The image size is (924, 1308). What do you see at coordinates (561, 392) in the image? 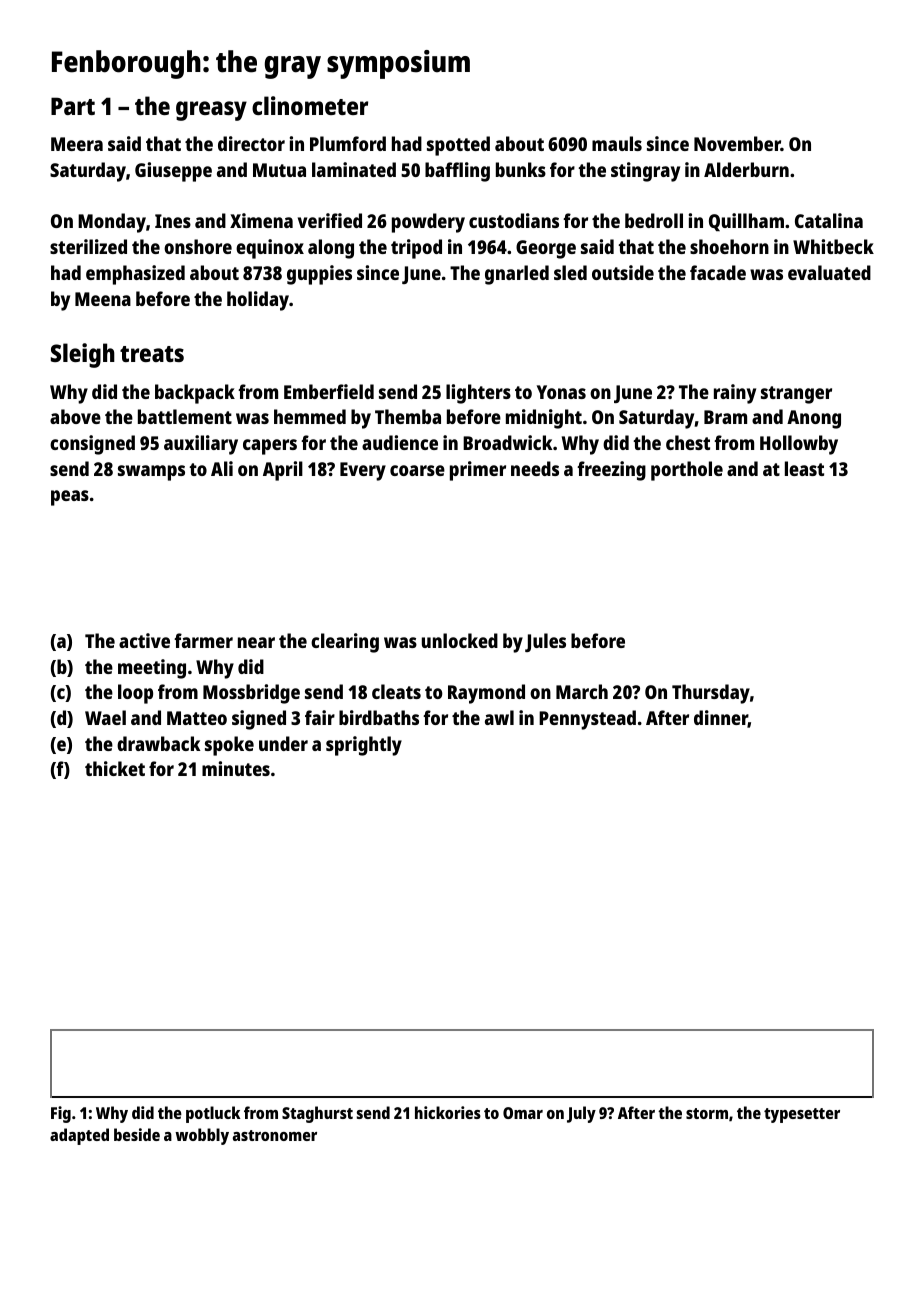
I see `Yonas` at bounding box center [561, 392].
